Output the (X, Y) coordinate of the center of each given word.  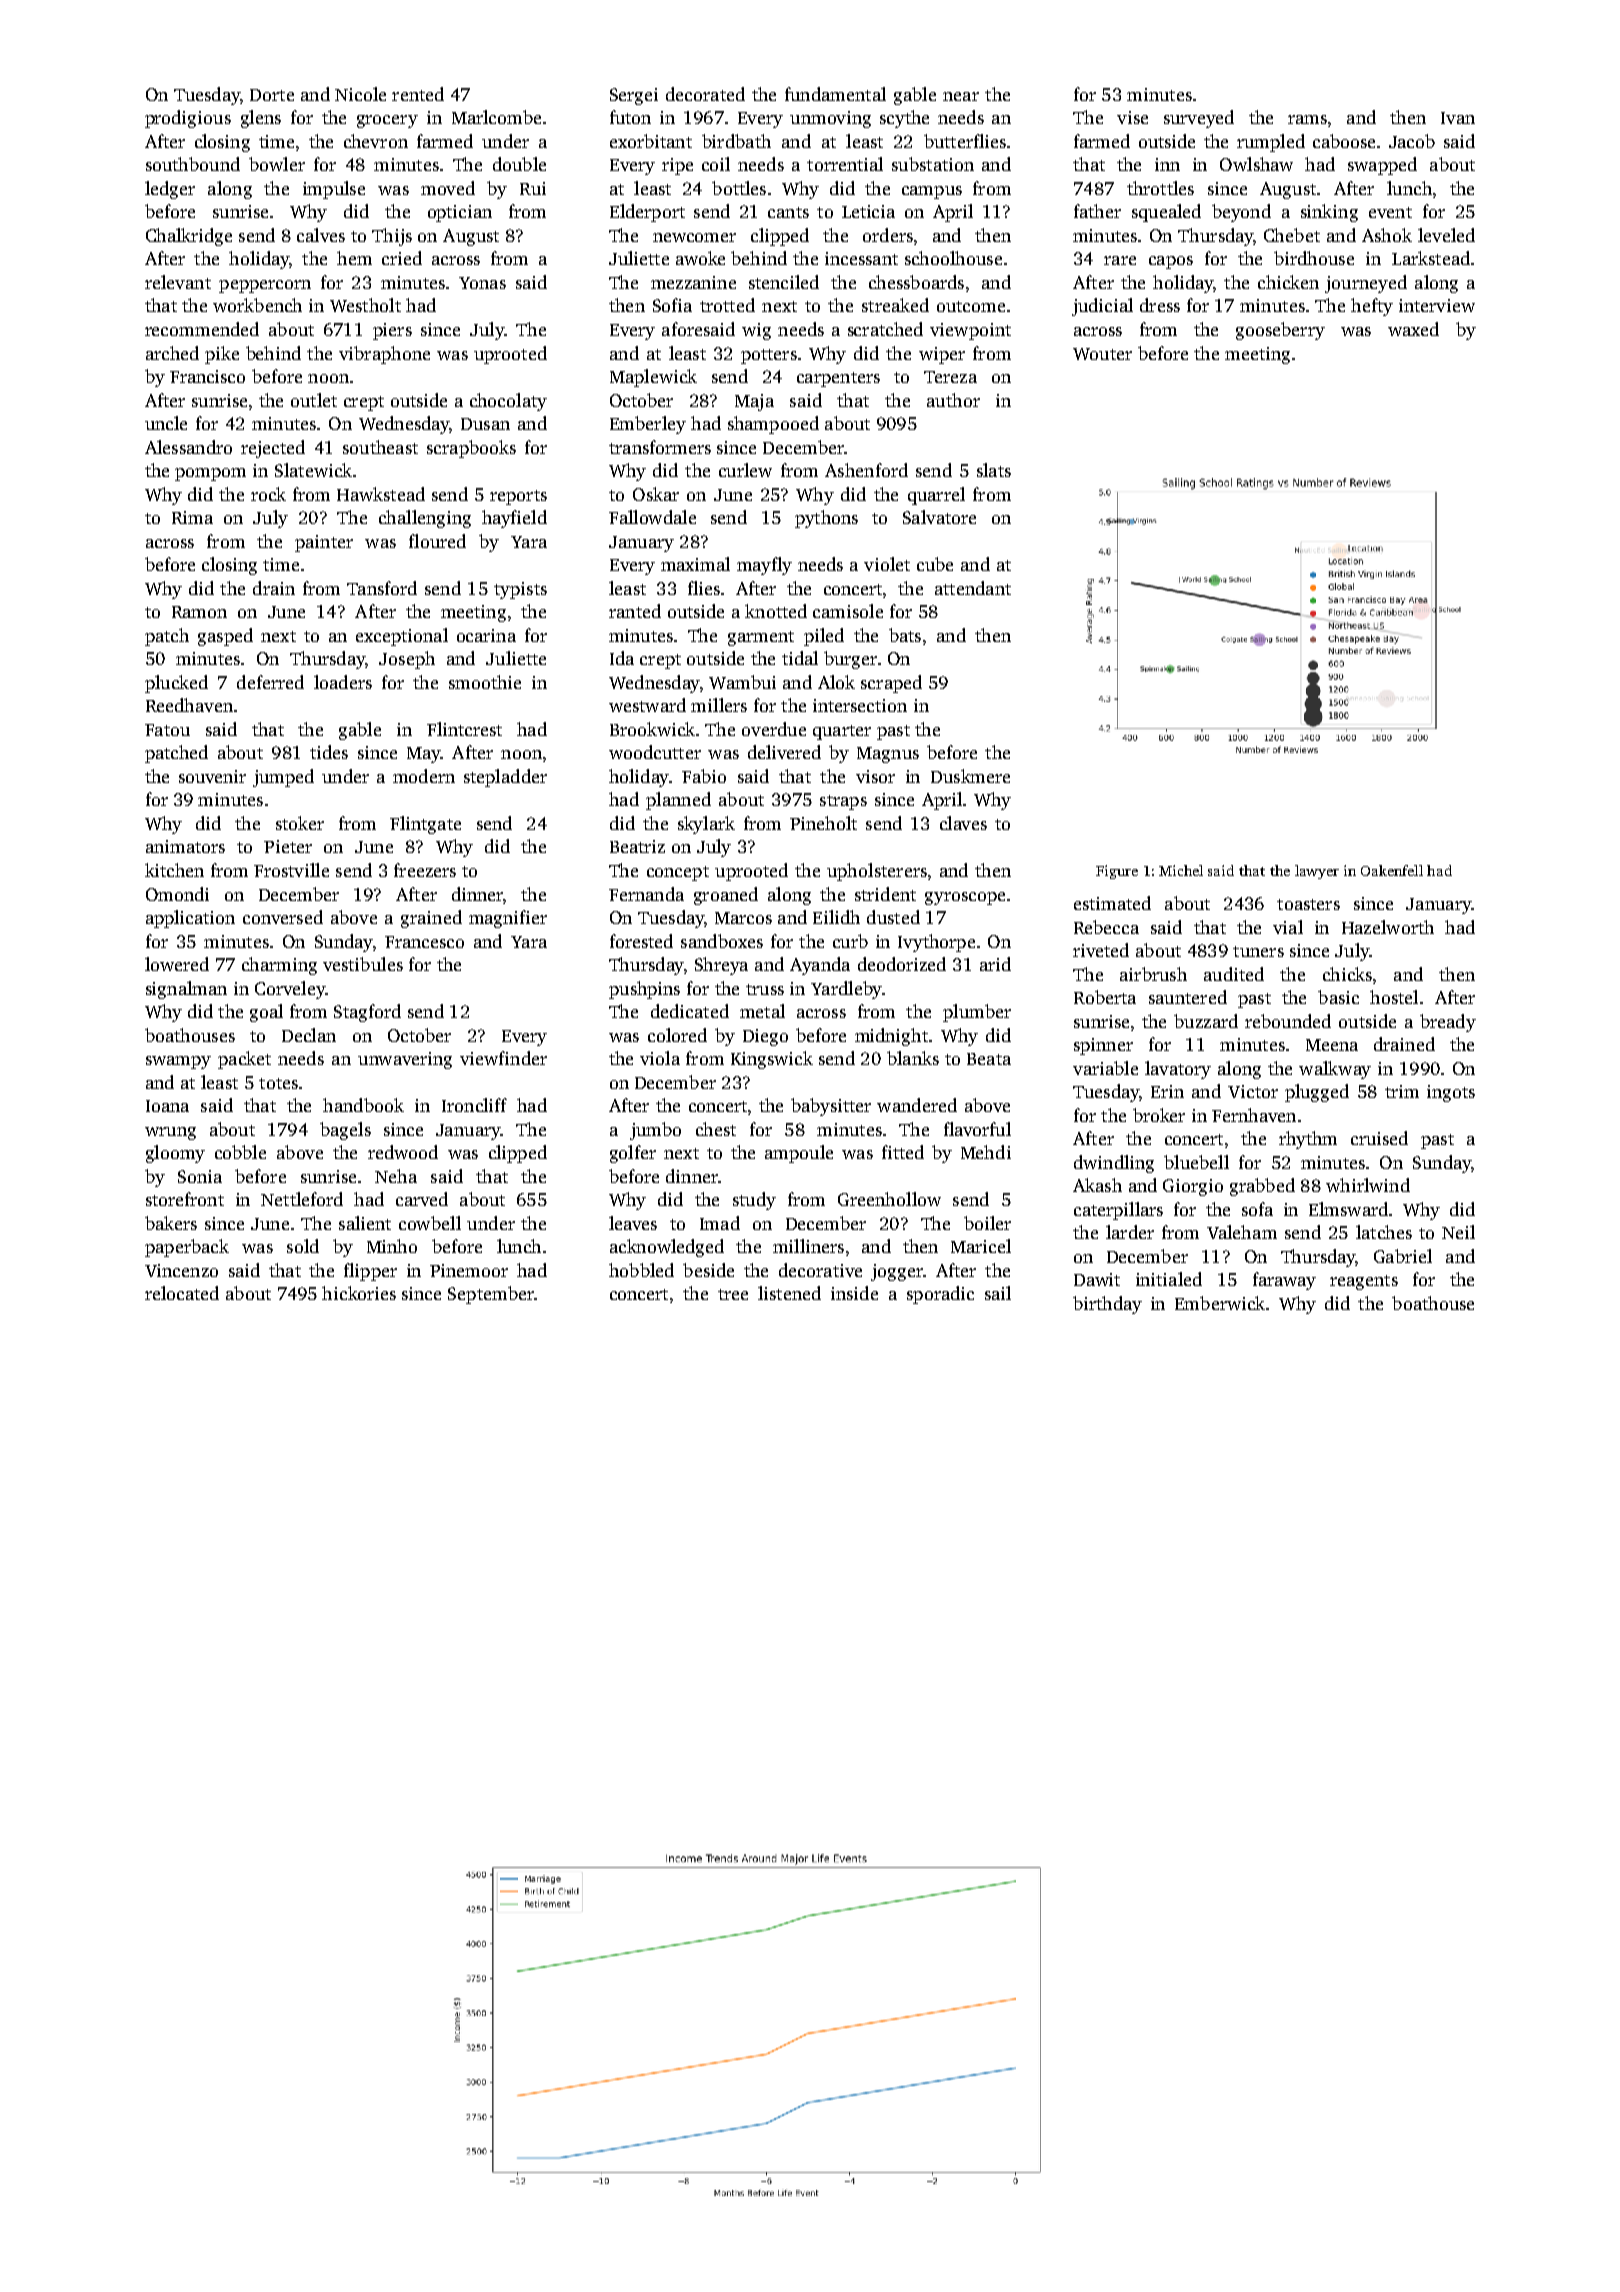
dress (1160, 305)
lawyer (1317, 872)
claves (963, 823)
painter (324, 543)
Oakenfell (1392, 870)
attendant (973, 588)
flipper (370, 1272)
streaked (895, 305)
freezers (425, 870)
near (961, 96)
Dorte (272, 95)
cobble (240, 1152)
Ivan (1458, 118)
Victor (1253, 1091)
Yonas (482, 283)
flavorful (977, 1129)
